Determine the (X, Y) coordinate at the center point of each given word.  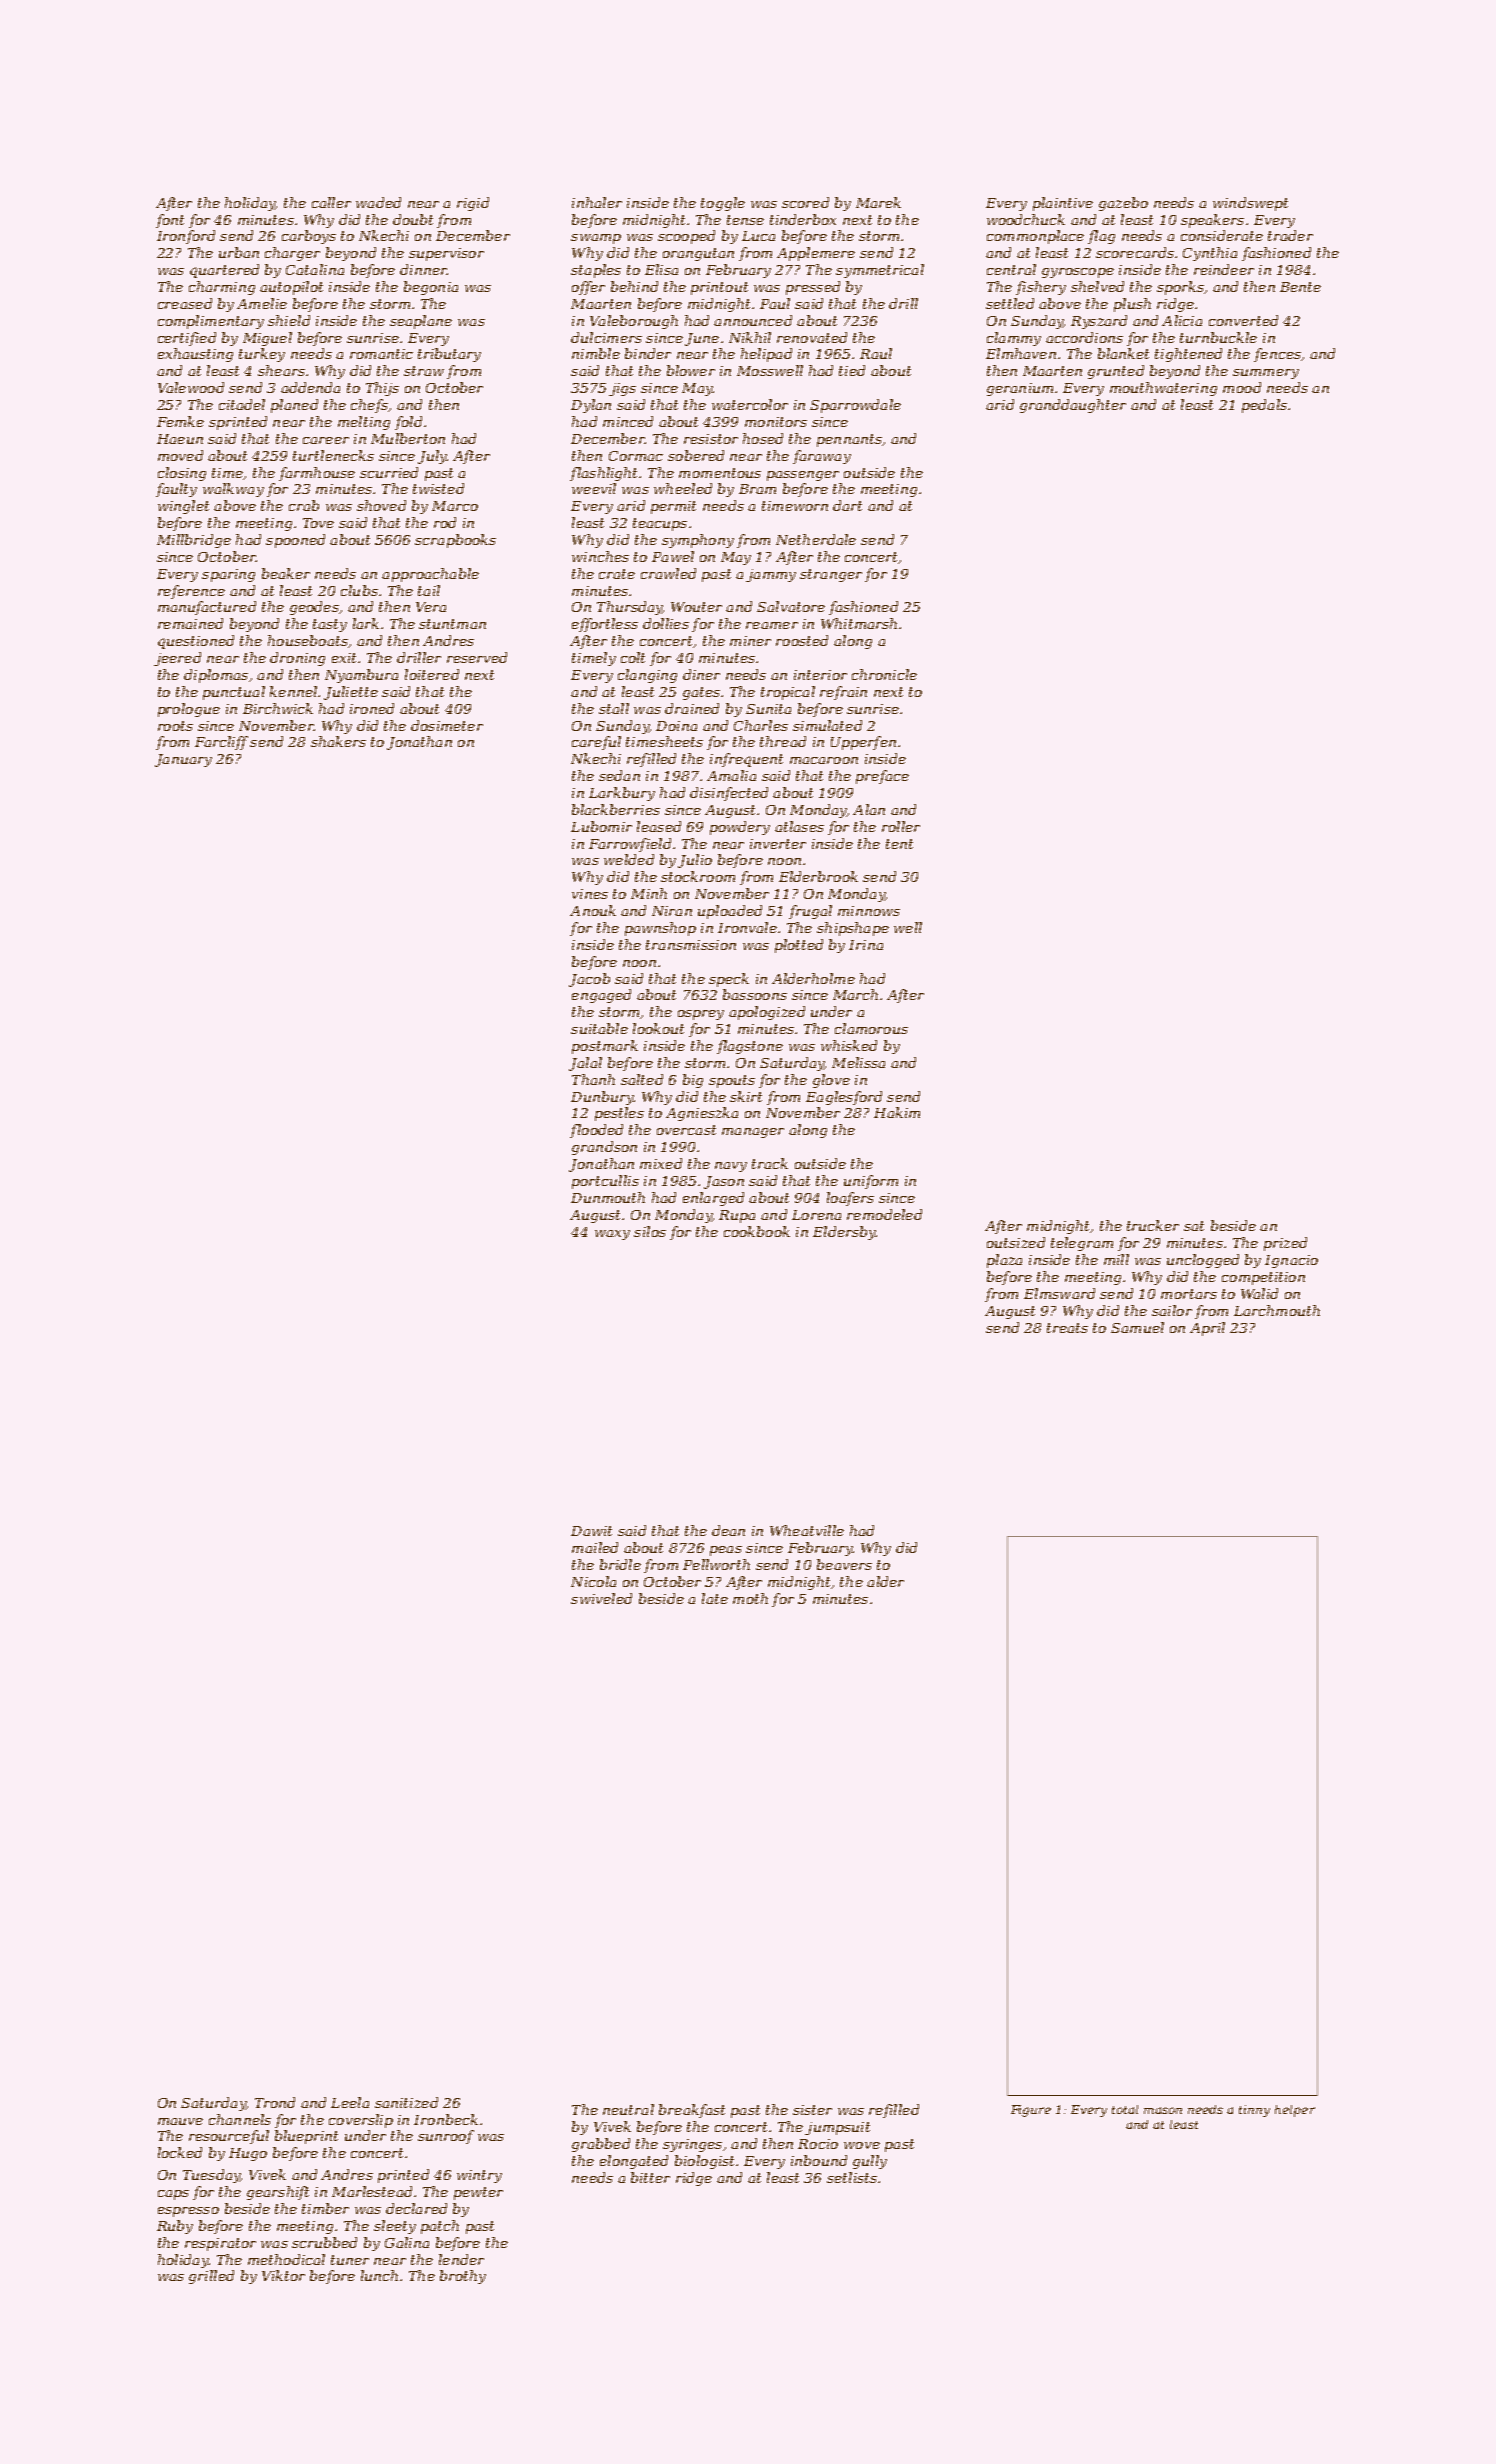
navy (731, 1167)
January (183, 760)
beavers (844, 1564)
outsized (1016, 1242)
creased (185, 303)
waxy (612, 1235)
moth (750, 1598)
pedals (1264, 406)
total (1125, 2109)
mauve (180, 2121)
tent (899, 844)
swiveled (601, 1598)
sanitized (406, 2102)
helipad (766, 355)
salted (642, 1079)
